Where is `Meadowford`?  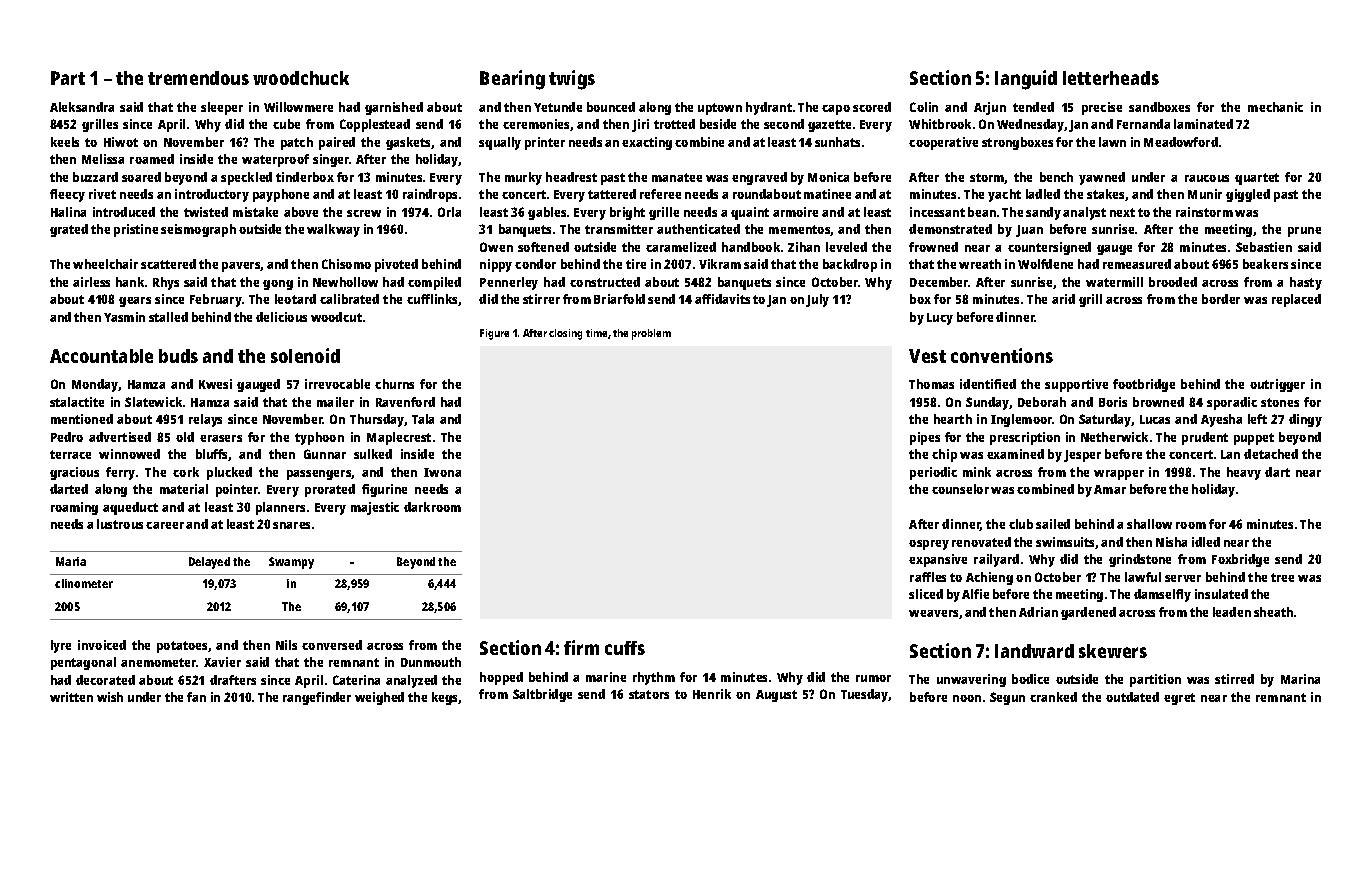
Meadowford is located at coordinates (1181, 142).
